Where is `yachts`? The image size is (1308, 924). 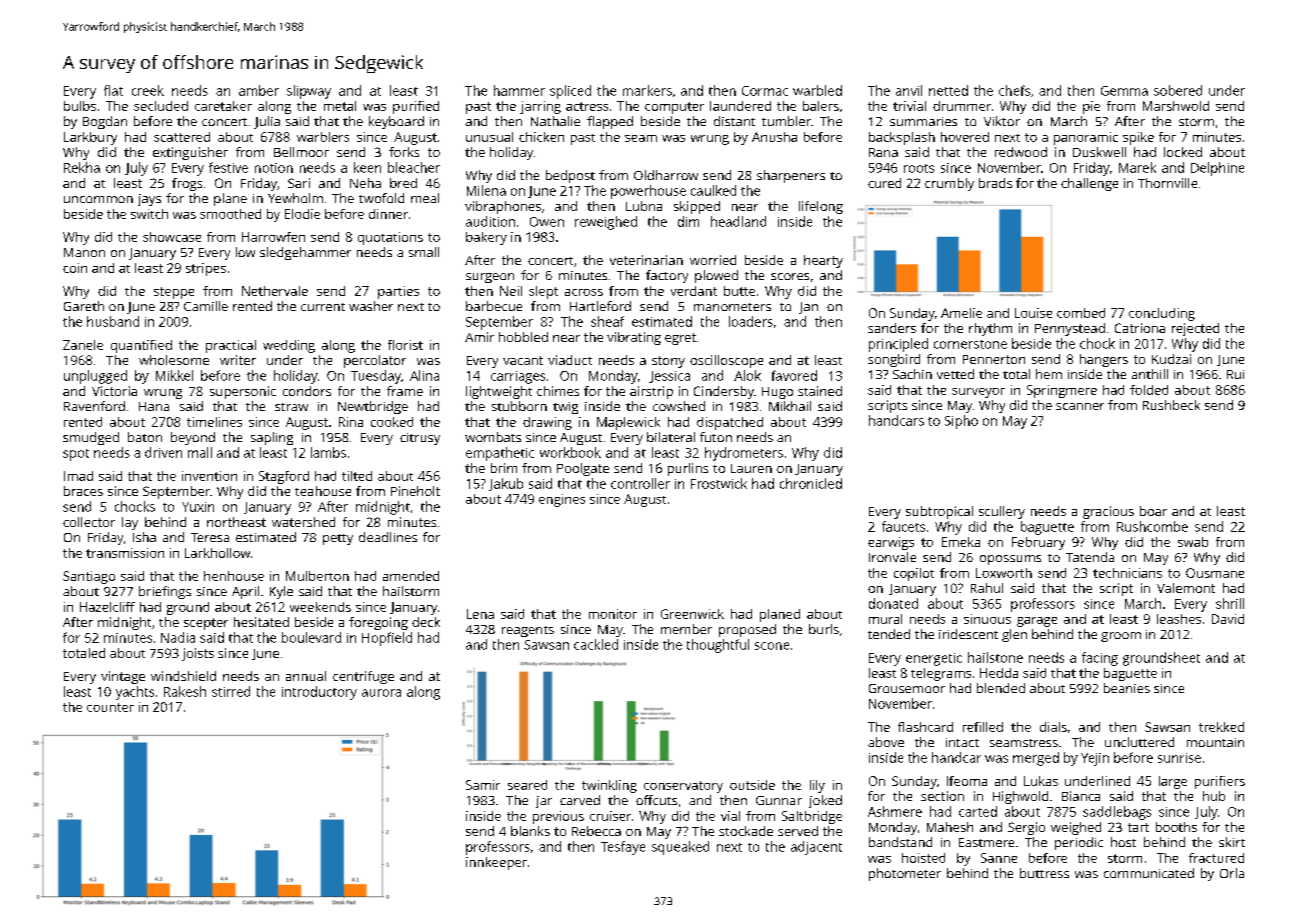
yachts is located at coordinates (135, 693).
